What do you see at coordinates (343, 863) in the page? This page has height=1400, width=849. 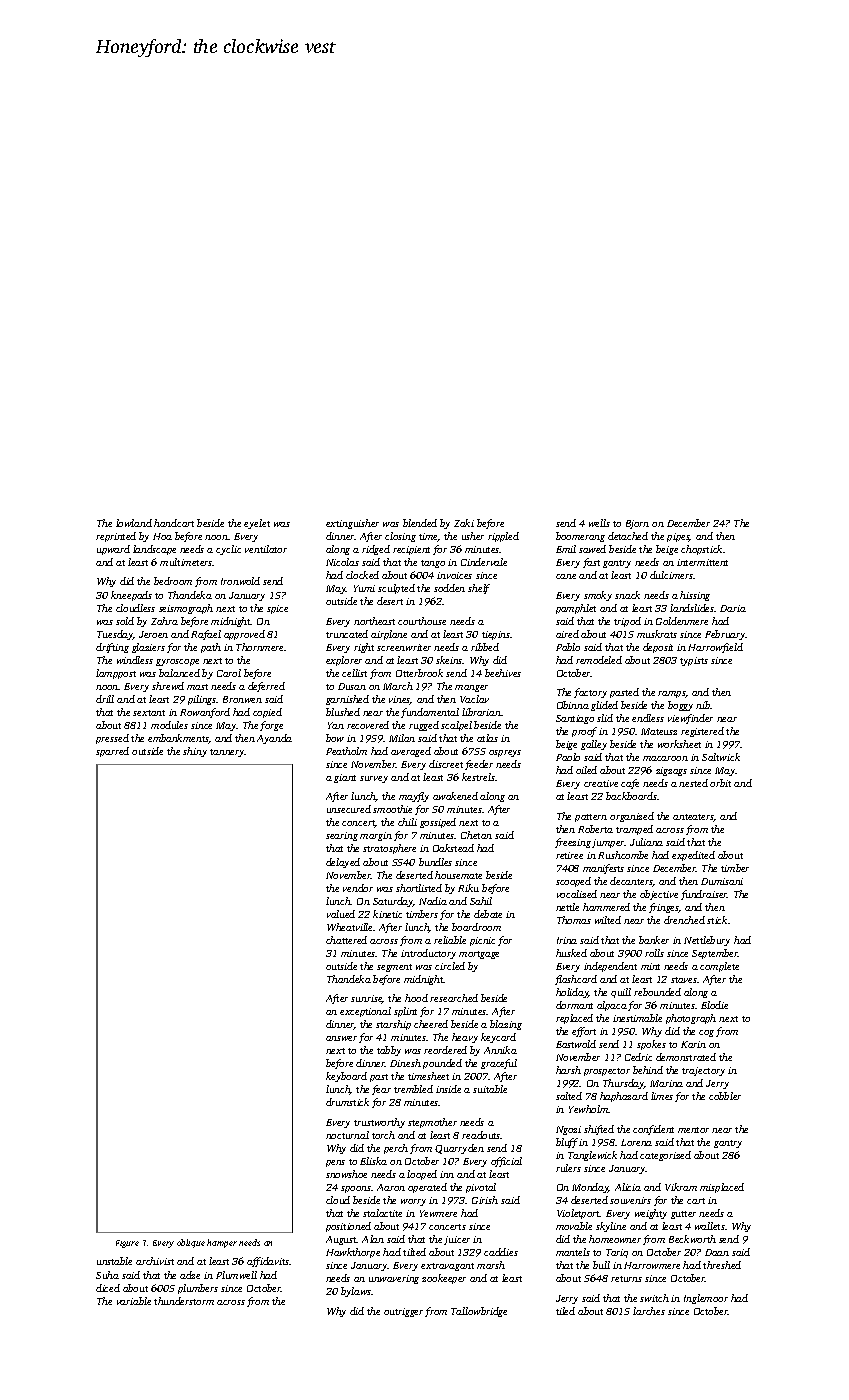 I see `delayed` at bounding box center [343, 863].
